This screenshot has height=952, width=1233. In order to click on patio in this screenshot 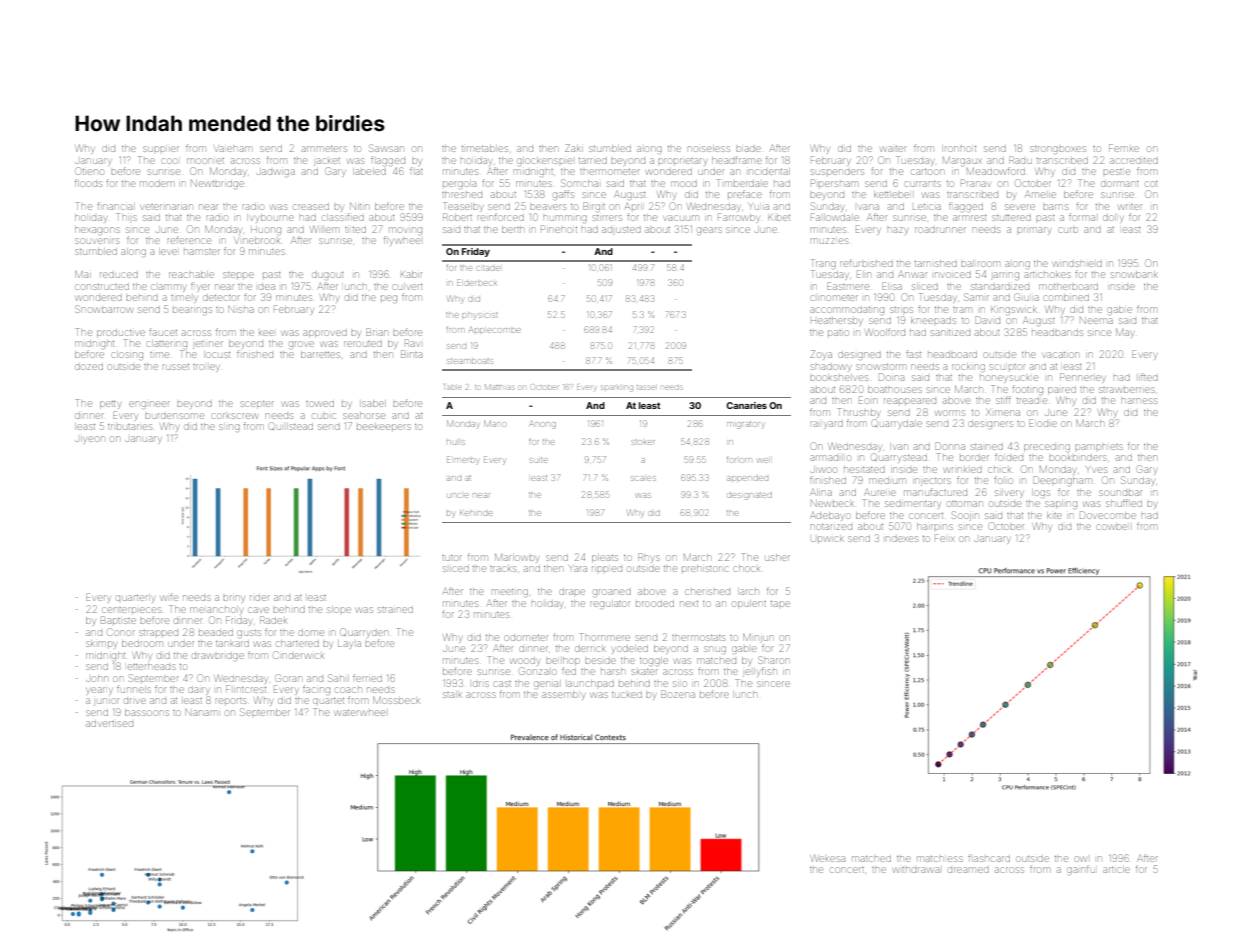, I will do `click(838, 333)`.
